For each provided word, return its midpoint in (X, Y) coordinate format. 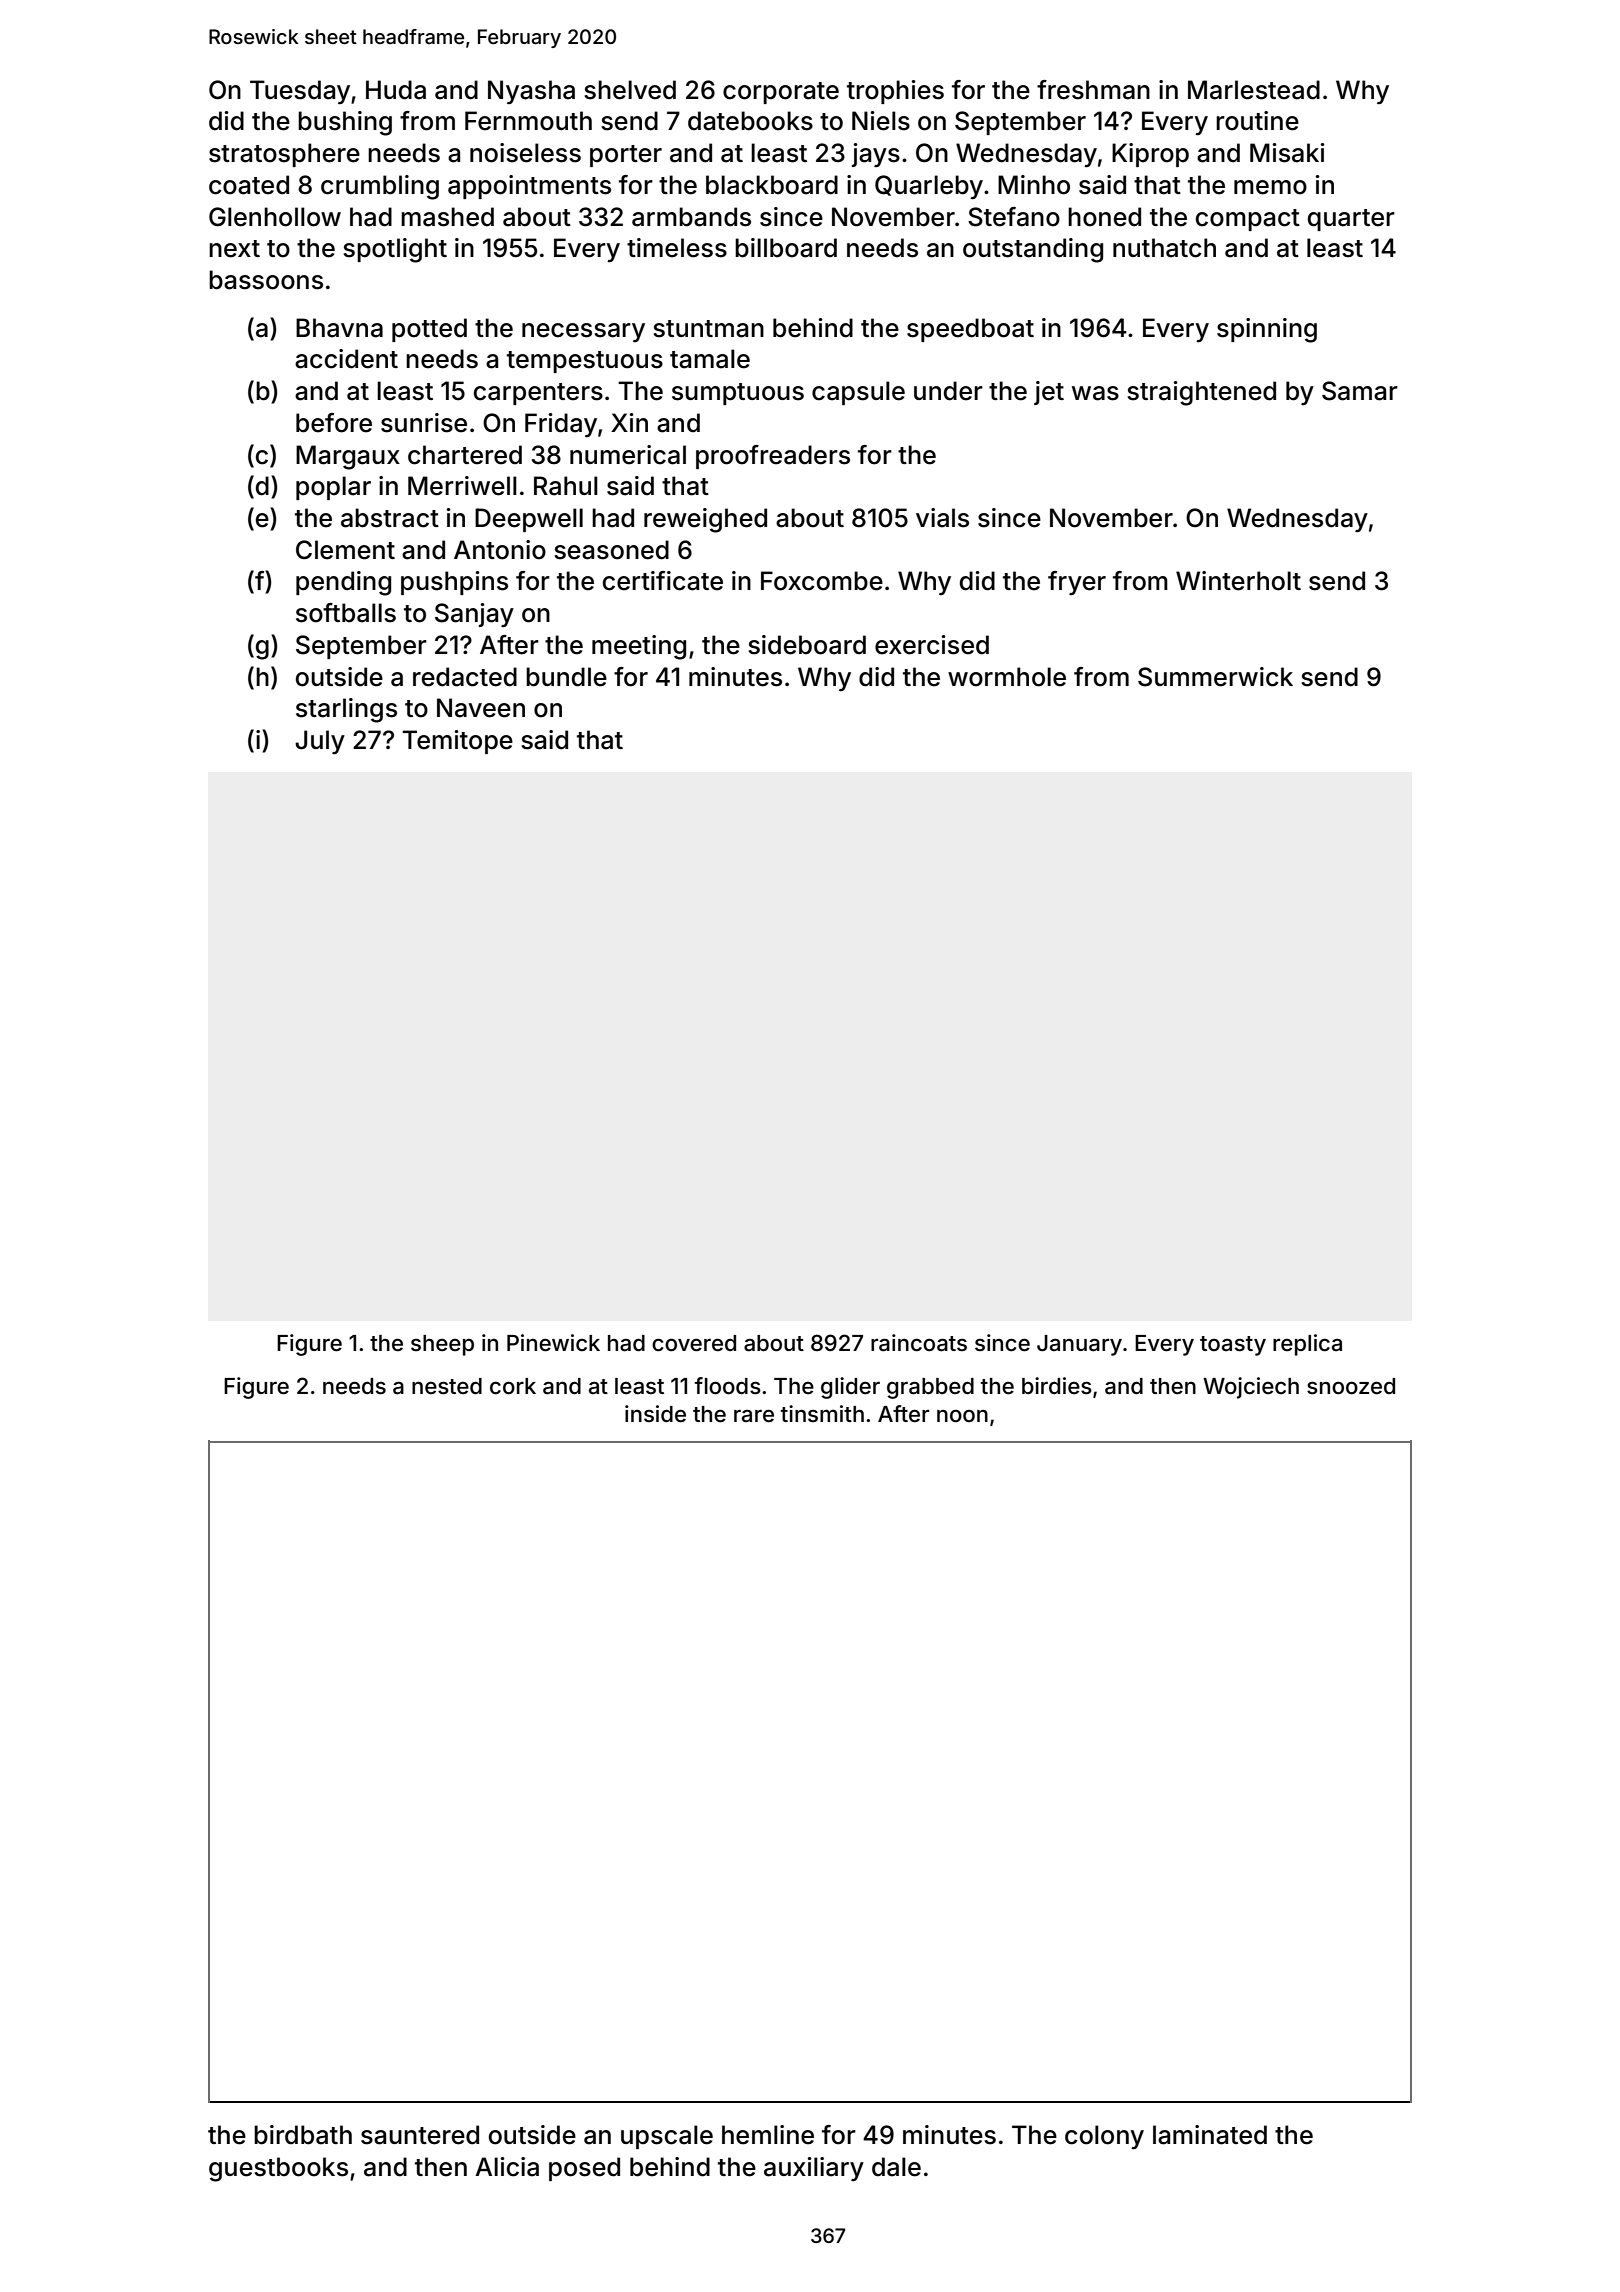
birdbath (303, 2135)
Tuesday (300, 92)
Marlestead (1254, 90)
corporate (781, 93)
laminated (1210, 2135)
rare (754, 1416)
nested (447, 1386)
